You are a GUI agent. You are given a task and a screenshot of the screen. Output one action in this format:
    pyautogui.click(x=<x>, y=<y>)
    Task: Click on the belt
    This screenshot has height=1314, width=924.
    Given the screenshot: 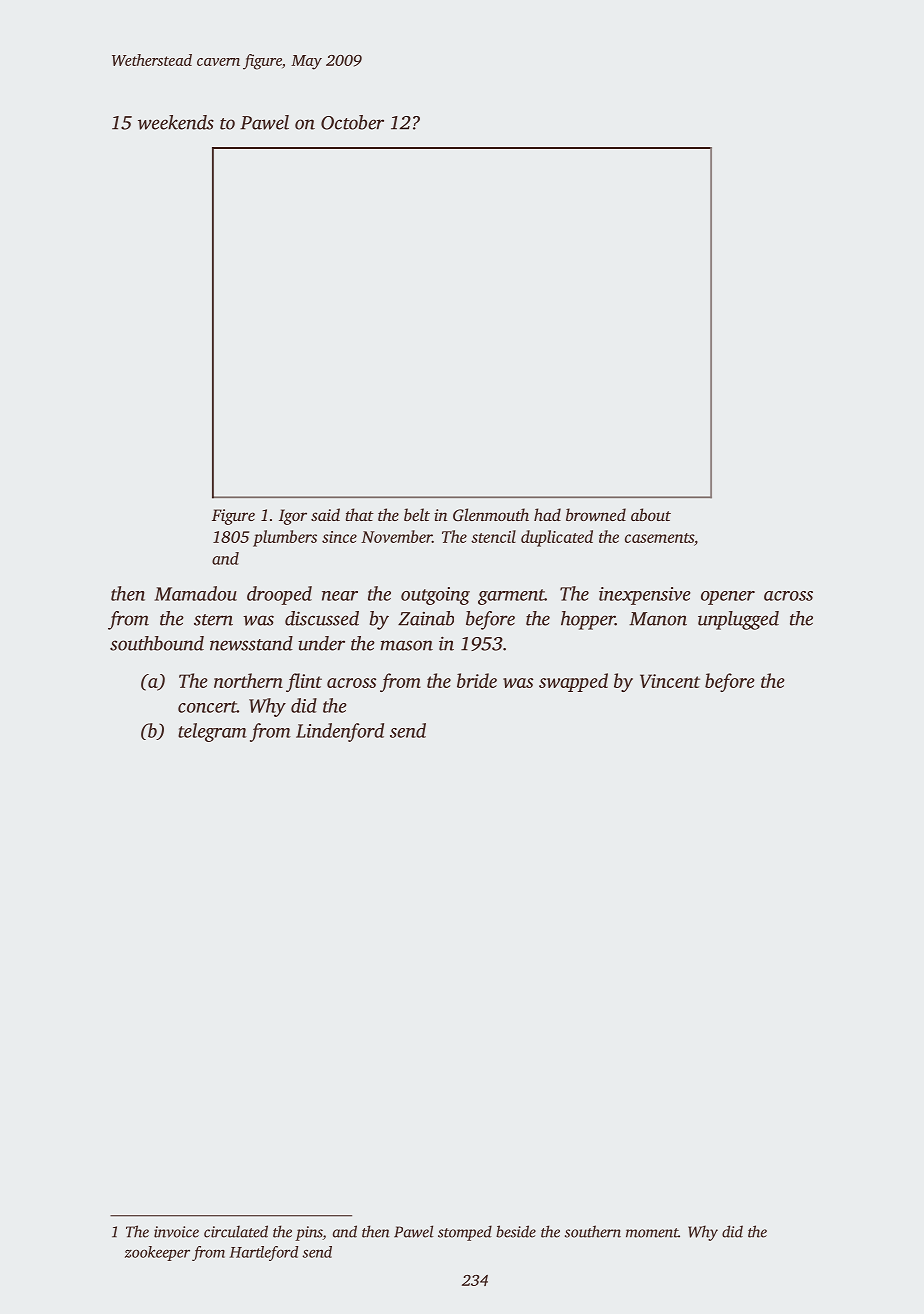 What is the action you would take?
    pyautogui.click(x=417, y=514)
